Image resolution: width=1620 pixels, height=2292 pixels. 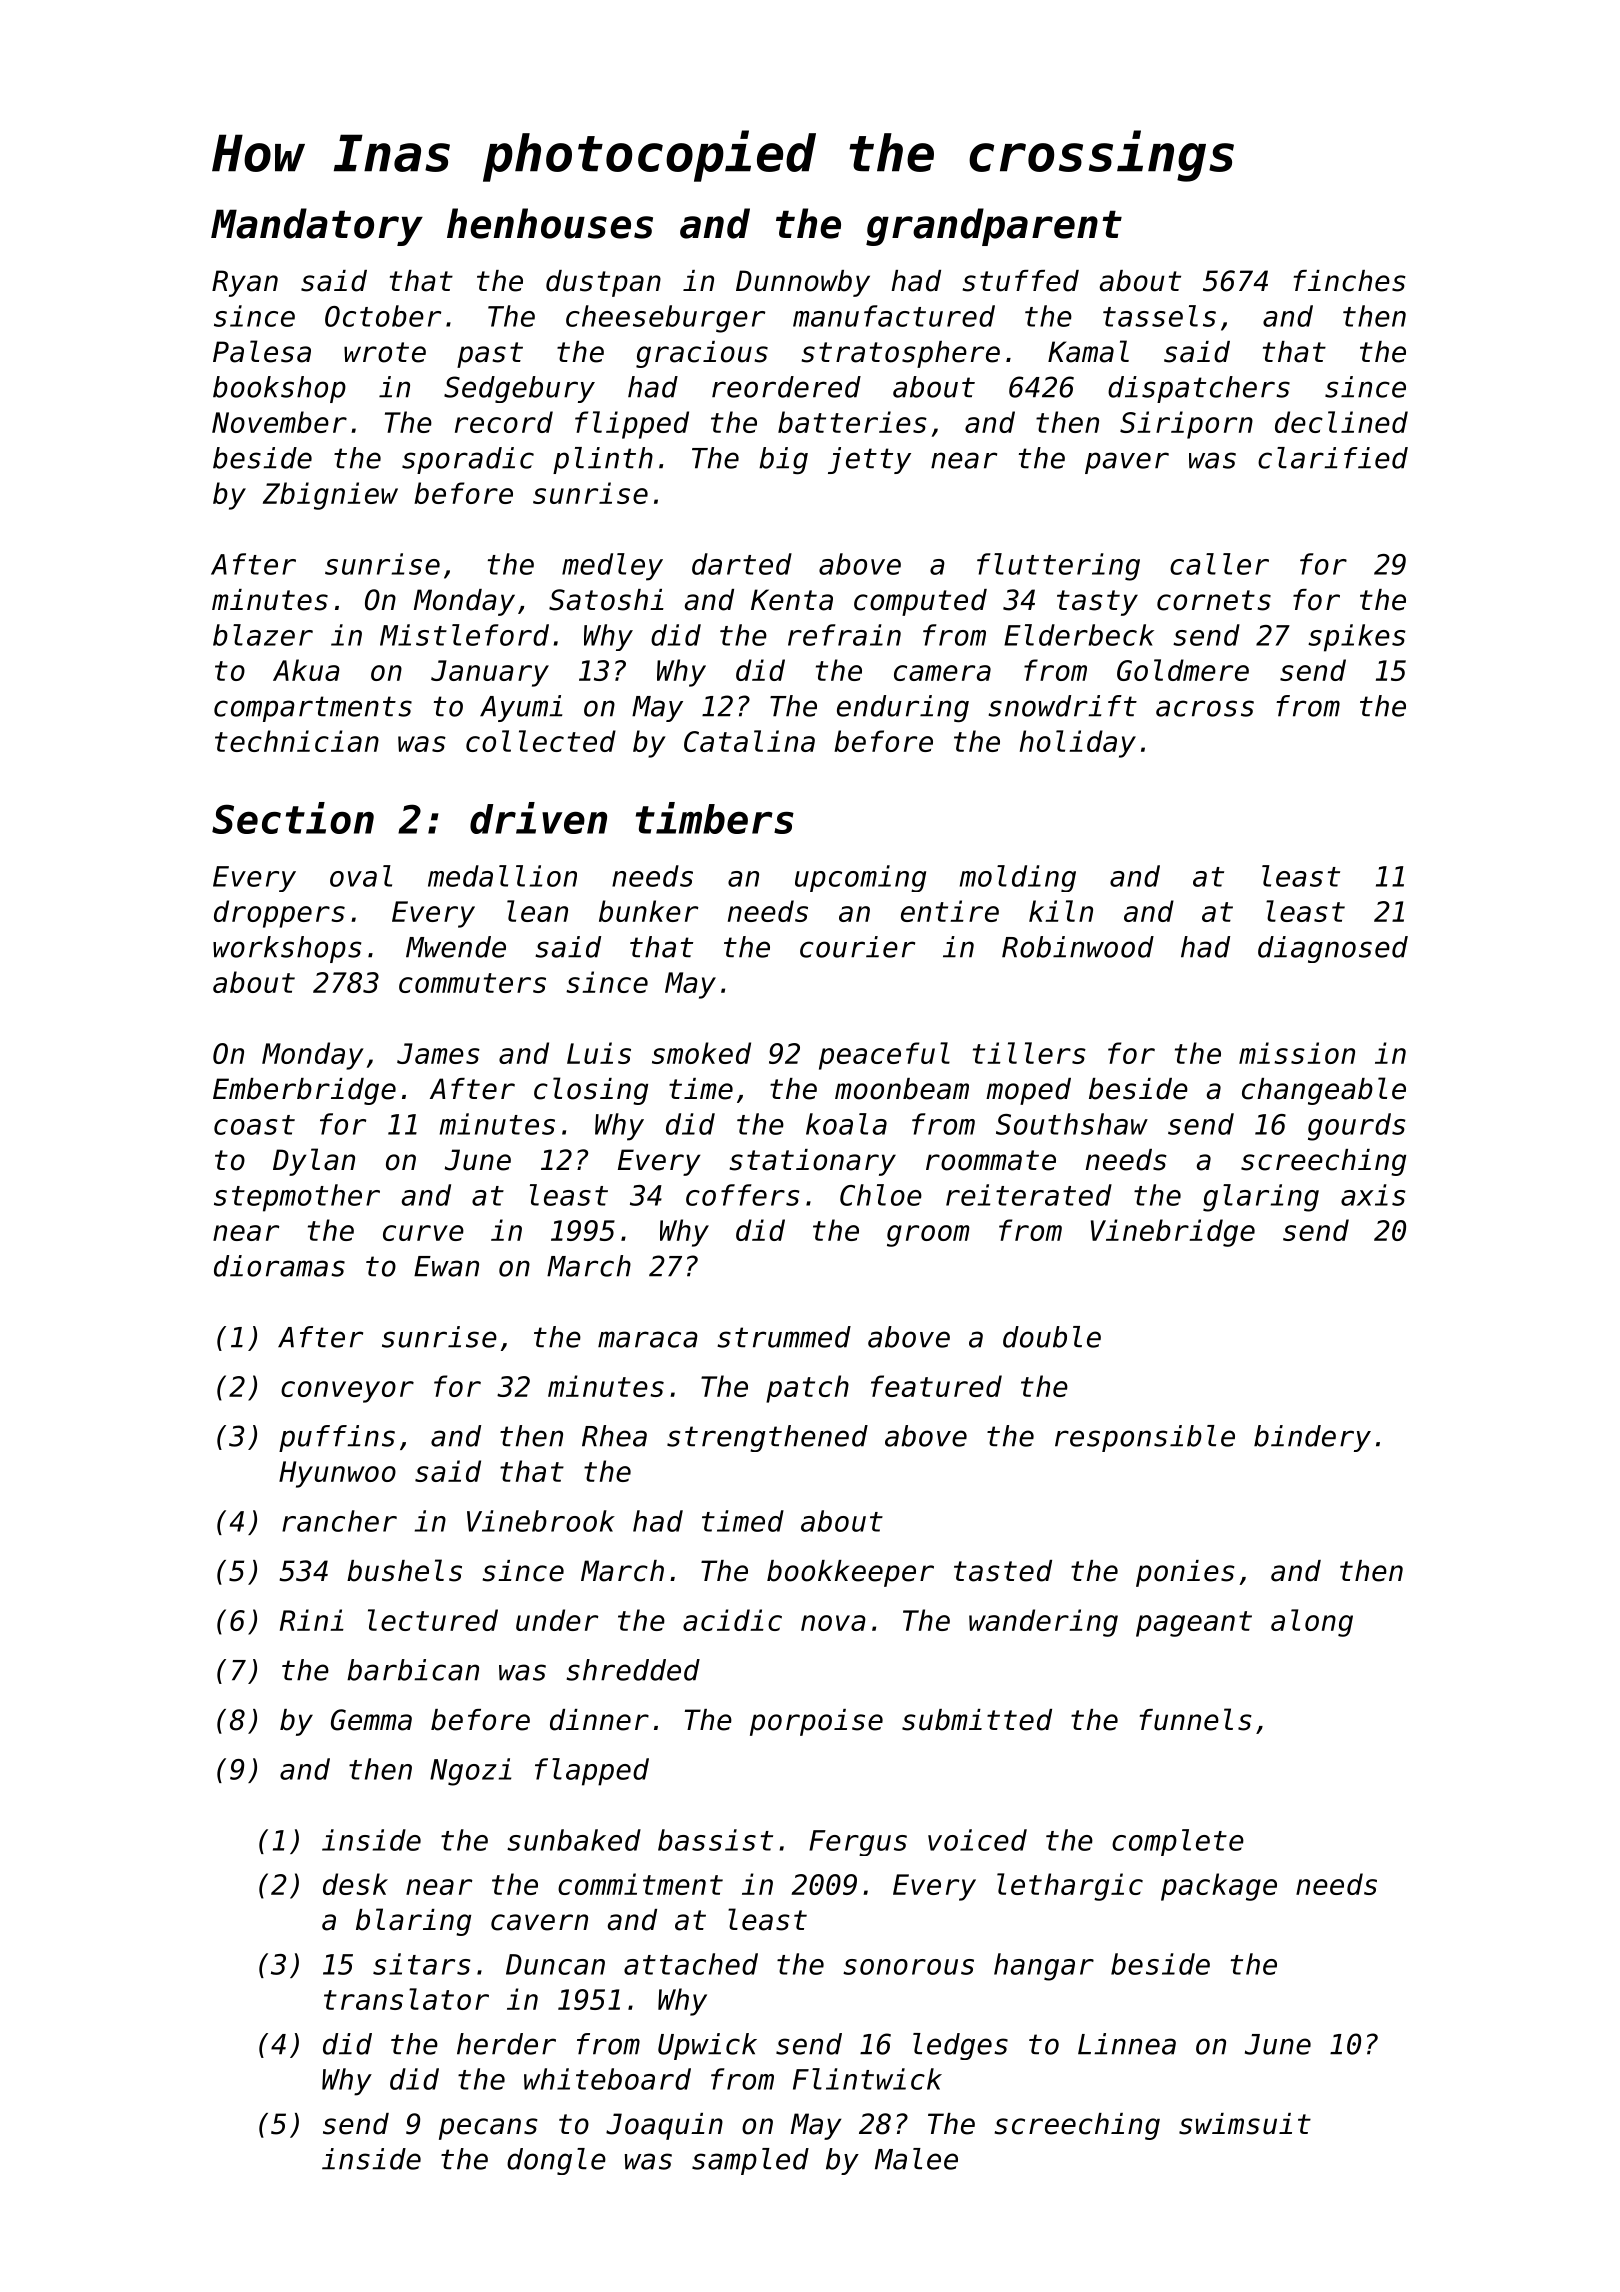 I want to click on nova, so click(x=833, y=1623).
